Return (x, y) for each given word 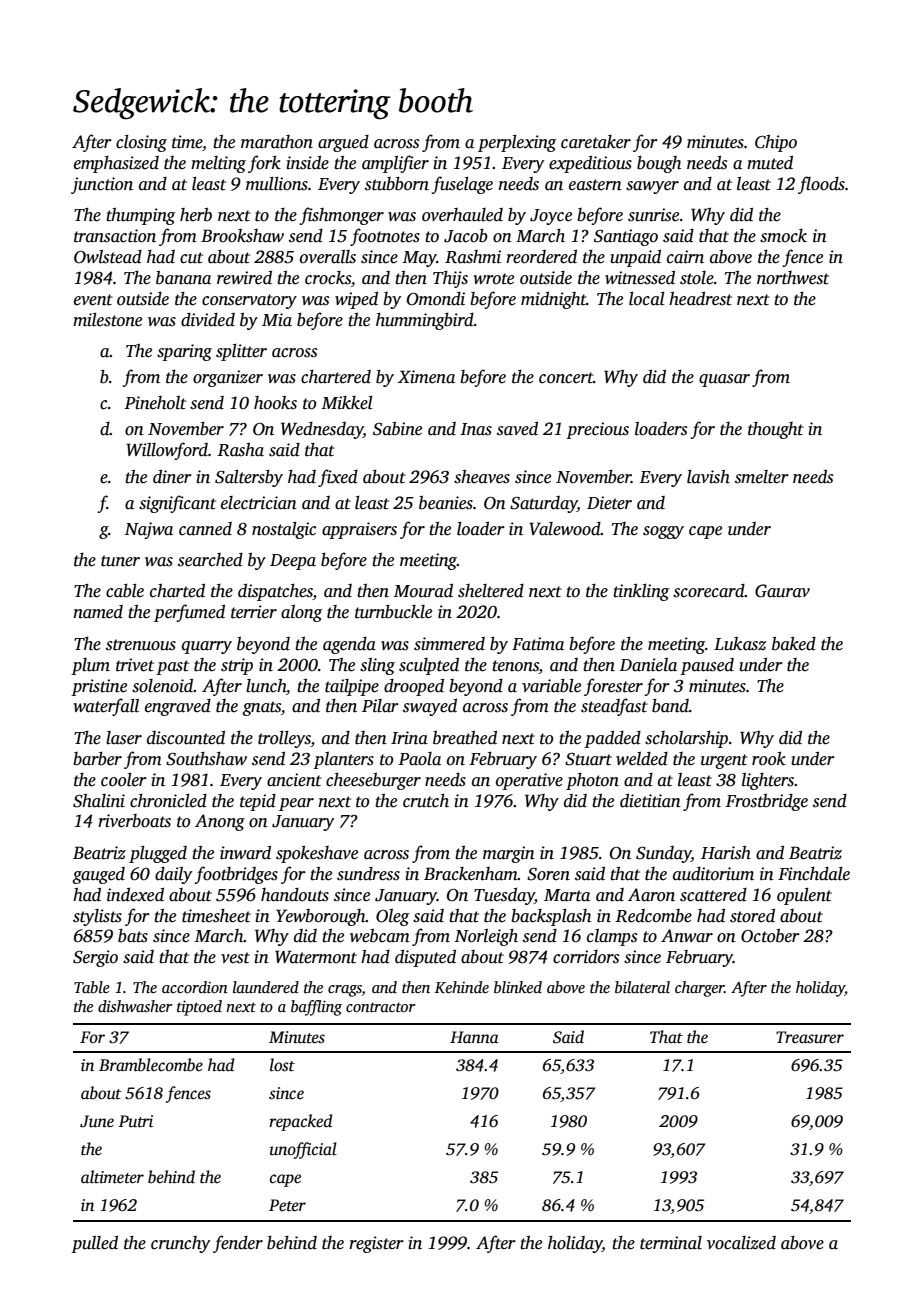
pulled (94, 1244)
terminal (671, 1243)
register (376, 1244)
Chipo (776, 143)
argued (343, 143)
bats (133, 936)
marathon (277, 142)
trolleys (284, 739)
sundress (368, 874)
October (770, 936)
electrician (259, 503)
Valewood (565, 529)
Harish (726, 853)
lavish (708, 477)
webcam (380, 936)
